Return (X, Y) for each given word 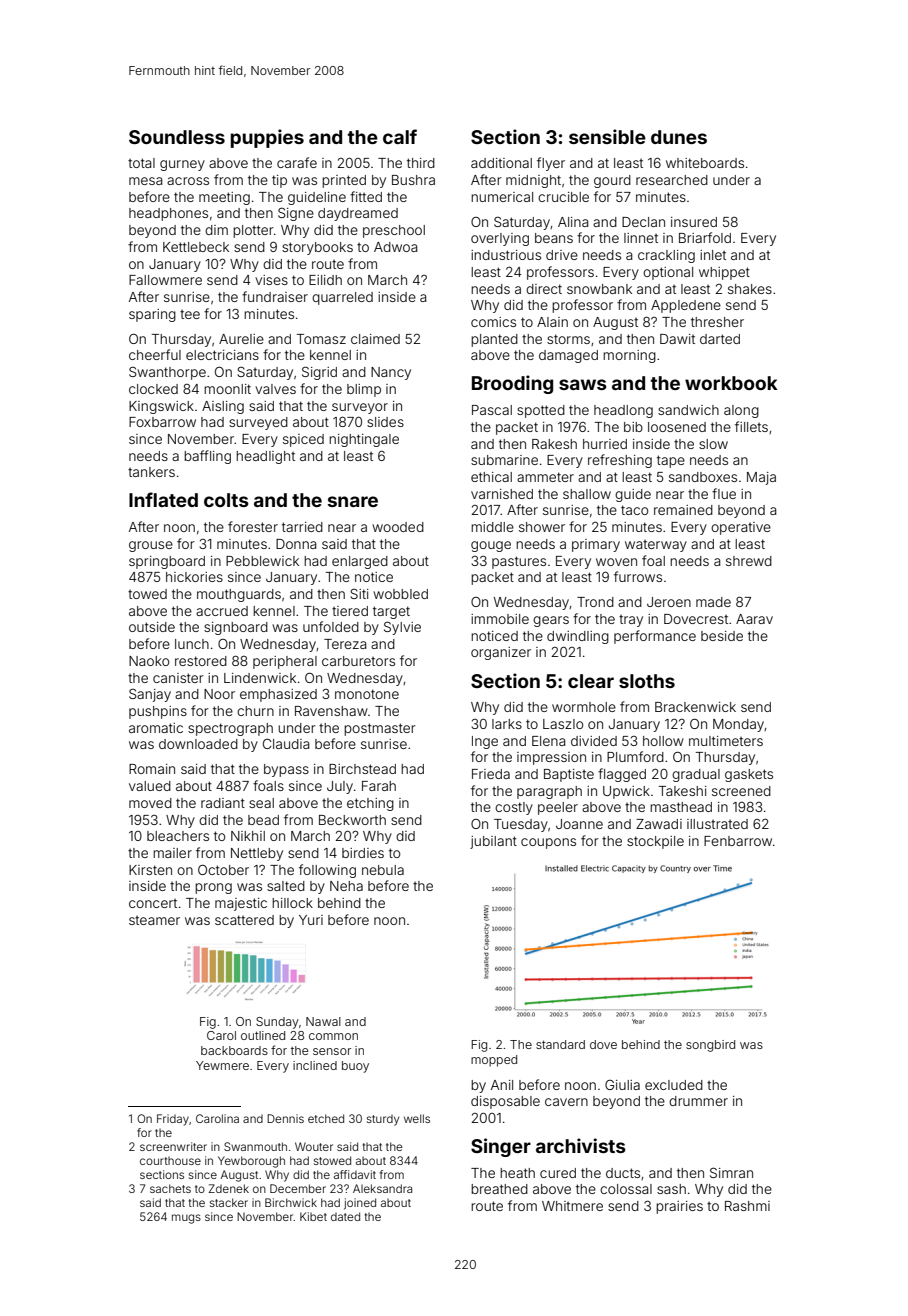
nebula (383, 870)
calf (400, 136)
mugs (186, 1219)
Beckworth (352, 820)
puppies (267, 138)
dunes (679, 137)
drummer (698, 1101)
